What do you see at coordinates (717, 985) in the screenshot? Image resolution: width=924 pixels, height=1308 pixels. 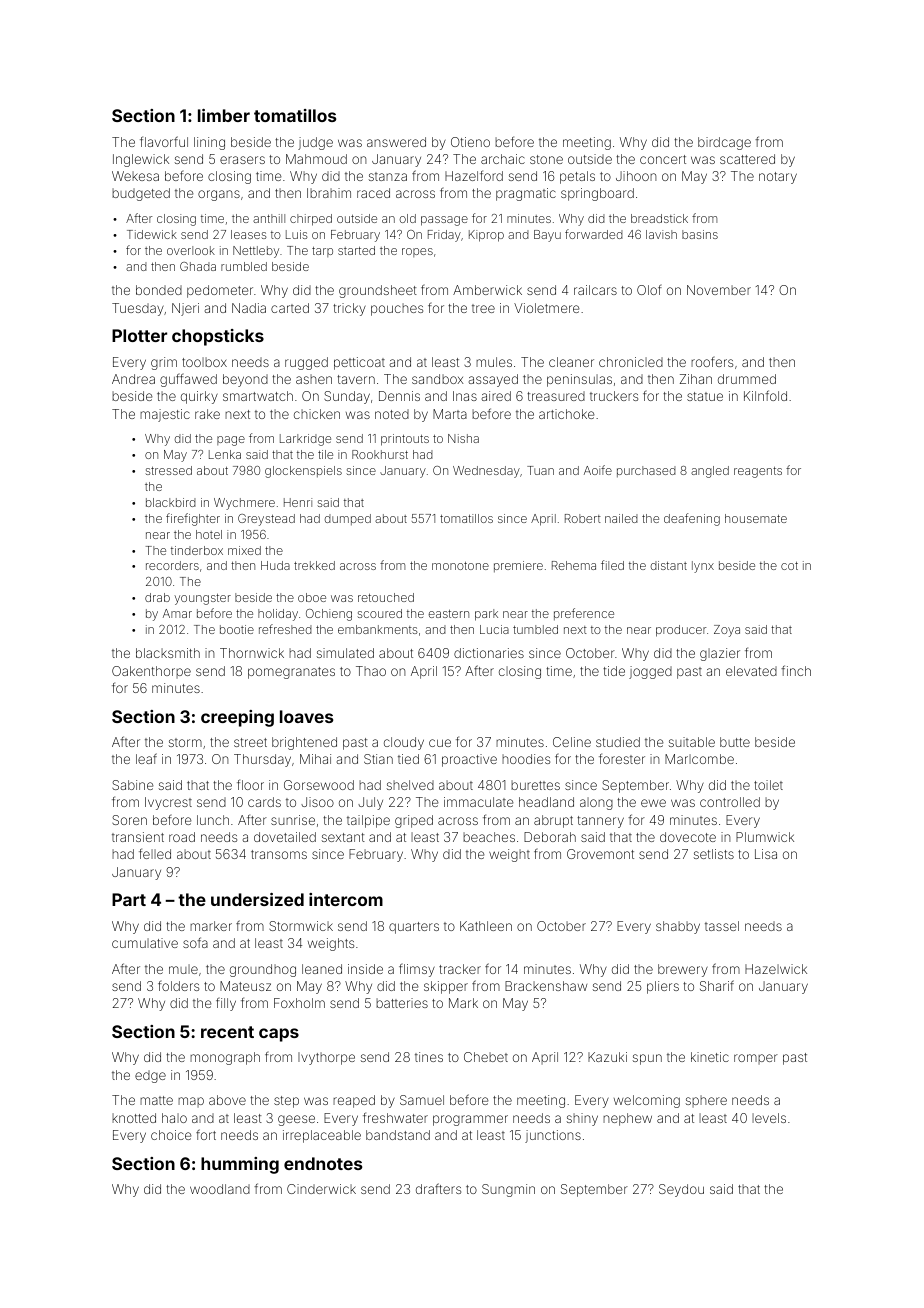 I see `Sharif` at bounding box center [717, 985].
